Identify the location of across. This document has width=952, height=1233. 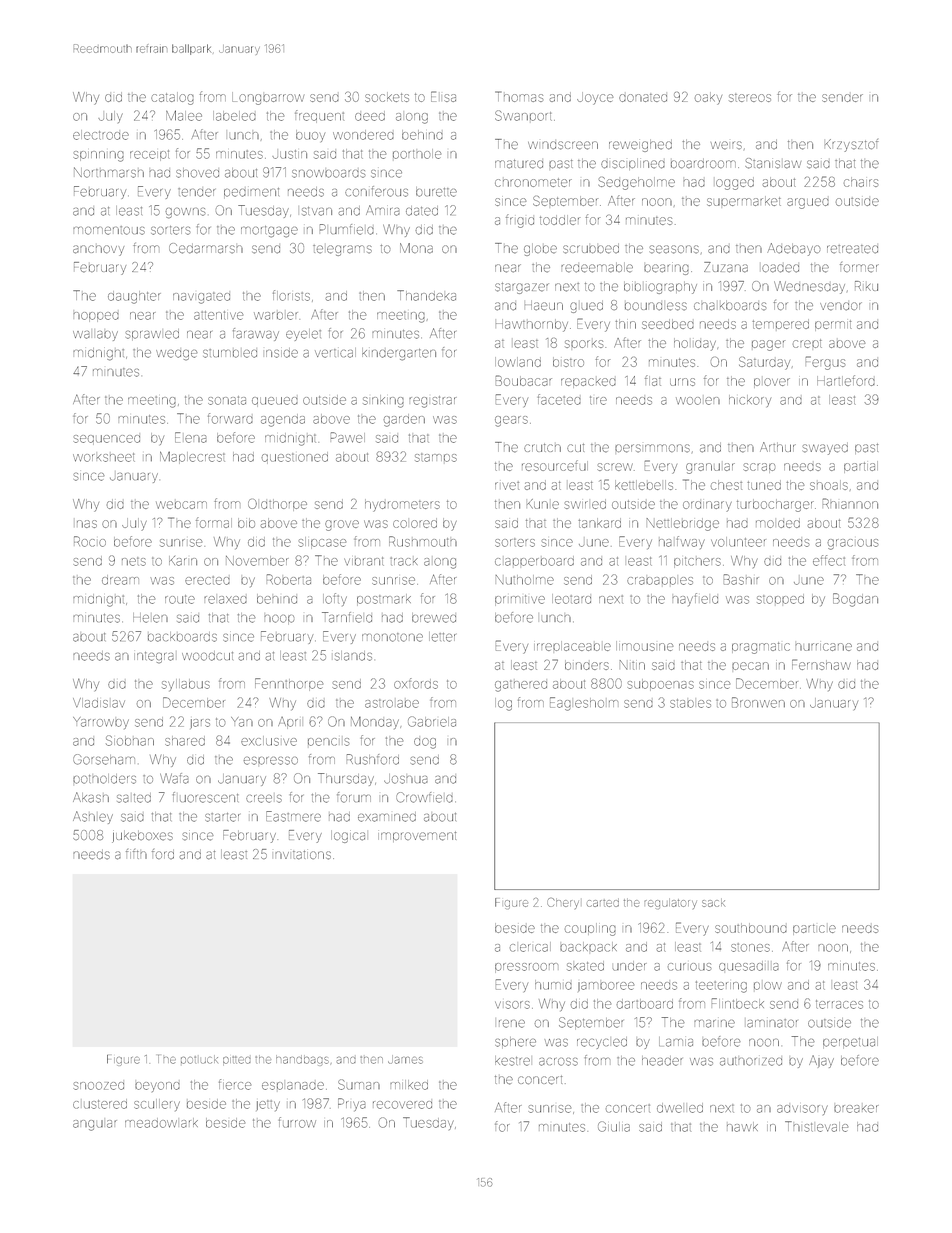
(558, 1062).
